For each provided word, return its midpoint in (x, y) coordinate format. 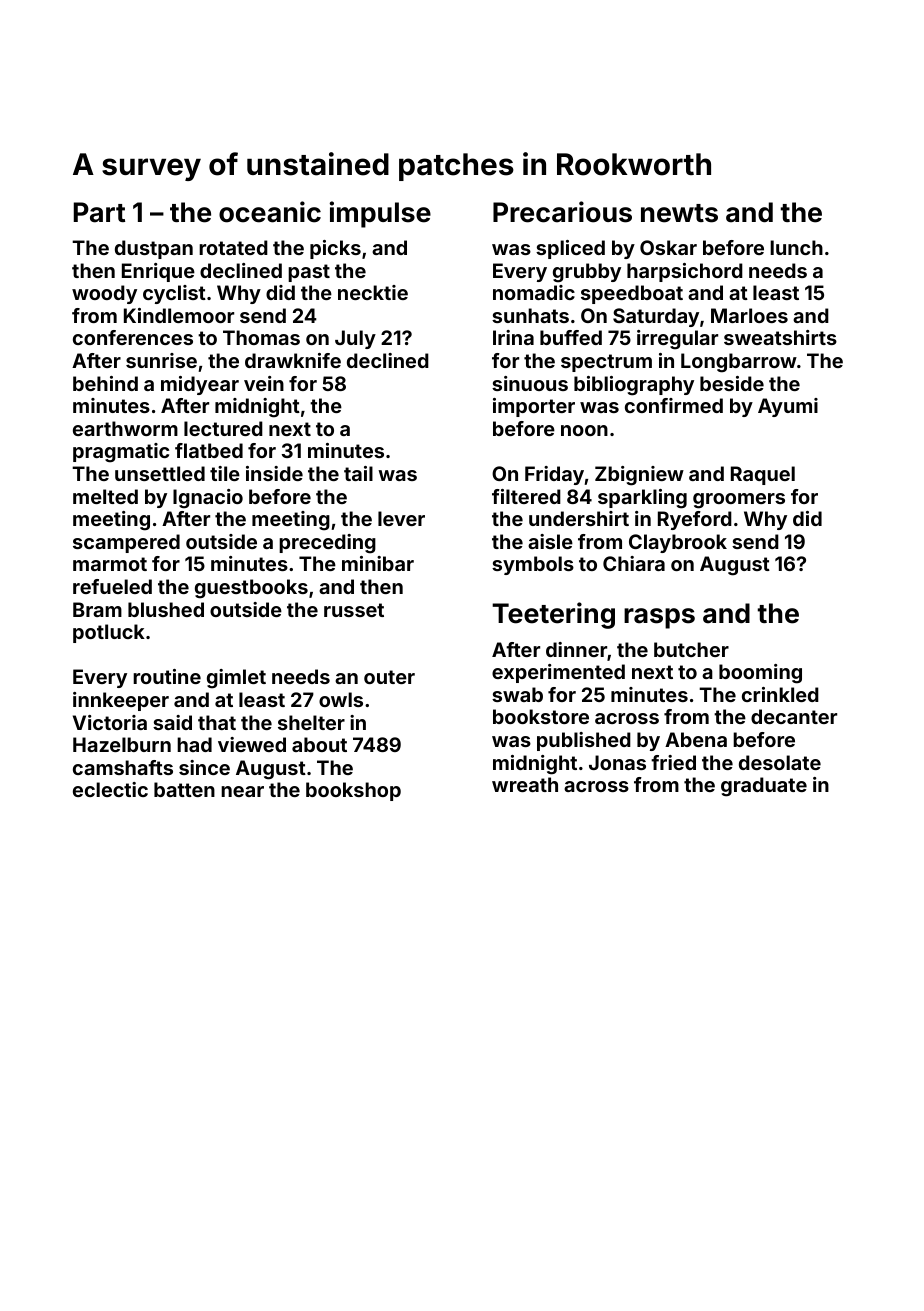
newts (679, 213)
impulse (380, 214)
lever (401, 518)
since (204, 767)
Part (99, 212)
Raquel (763, 475)
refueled (112, 586)
